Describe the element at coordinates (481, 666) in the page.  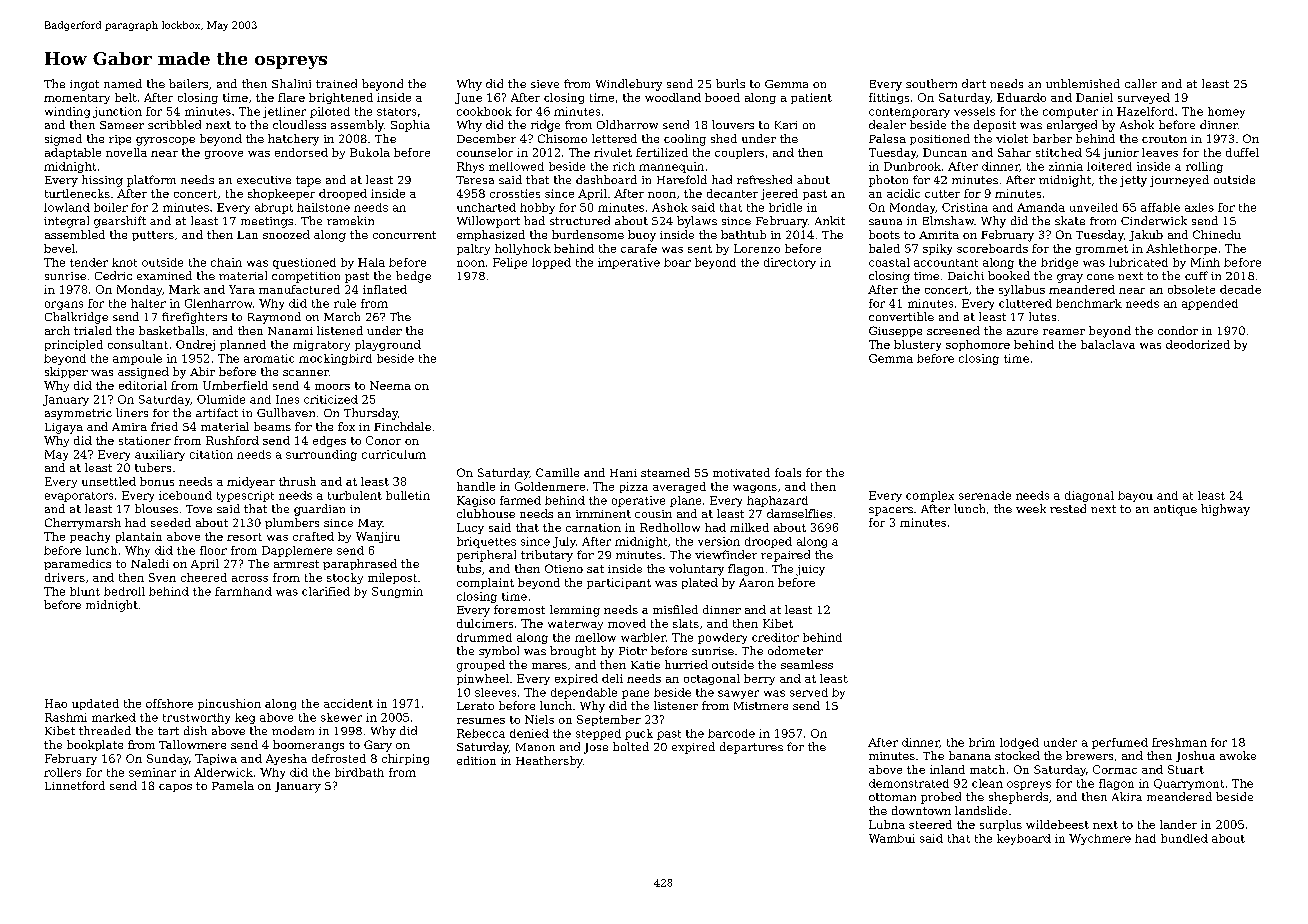
I see `grouped` at that location.
